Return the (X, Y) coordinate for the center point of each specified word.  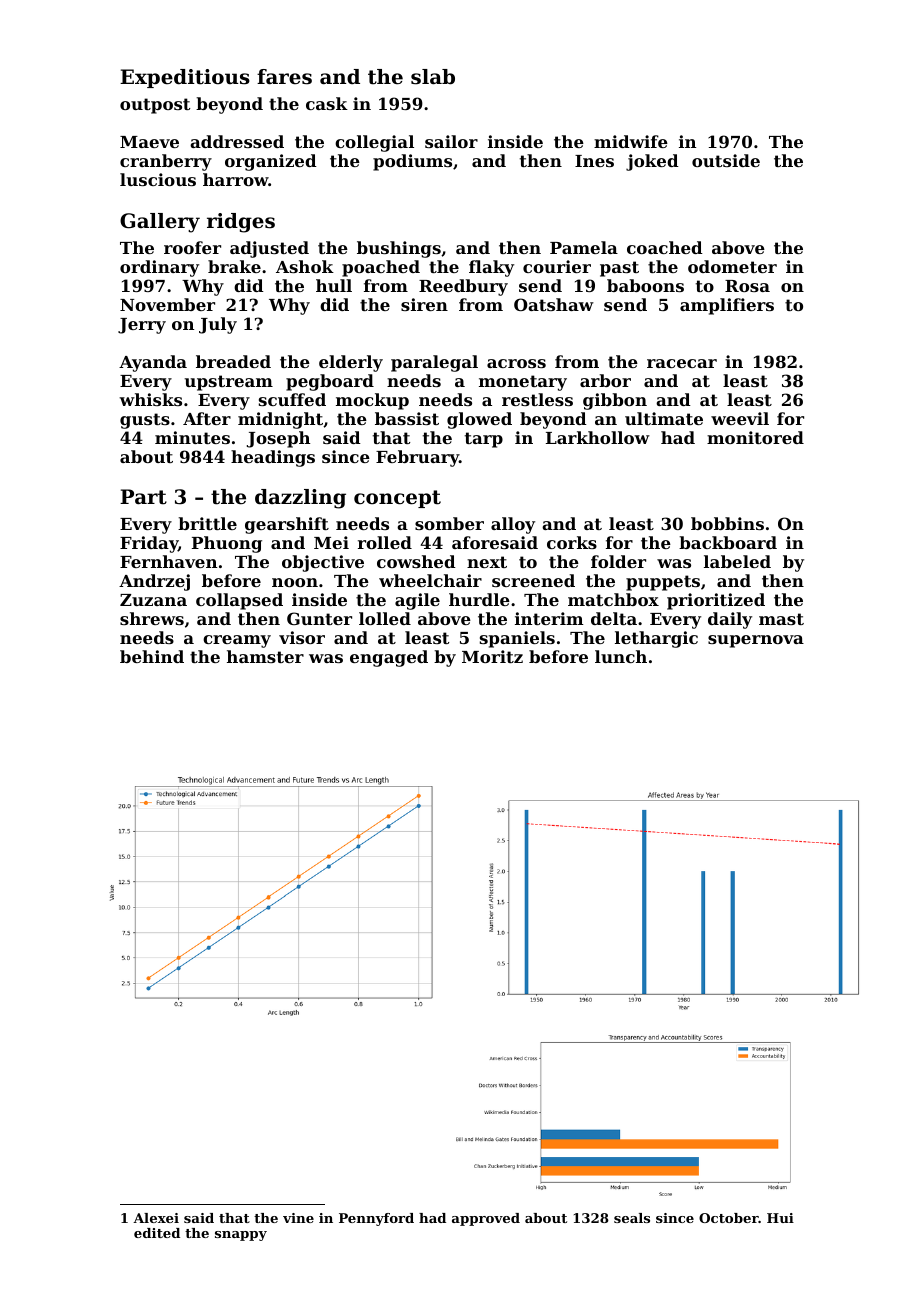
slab (433, 77)
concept (397, 499)
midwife (631, 141)
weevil (740, 418)
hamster (265, 656)
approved (486, 1219)
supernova (756, 641)
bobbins (727, 523)
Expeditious (185, 78)
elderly (351, 363)
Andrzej (154, 582)
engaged (389, 658)
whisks (150, 399)
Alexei (156, 1218)
